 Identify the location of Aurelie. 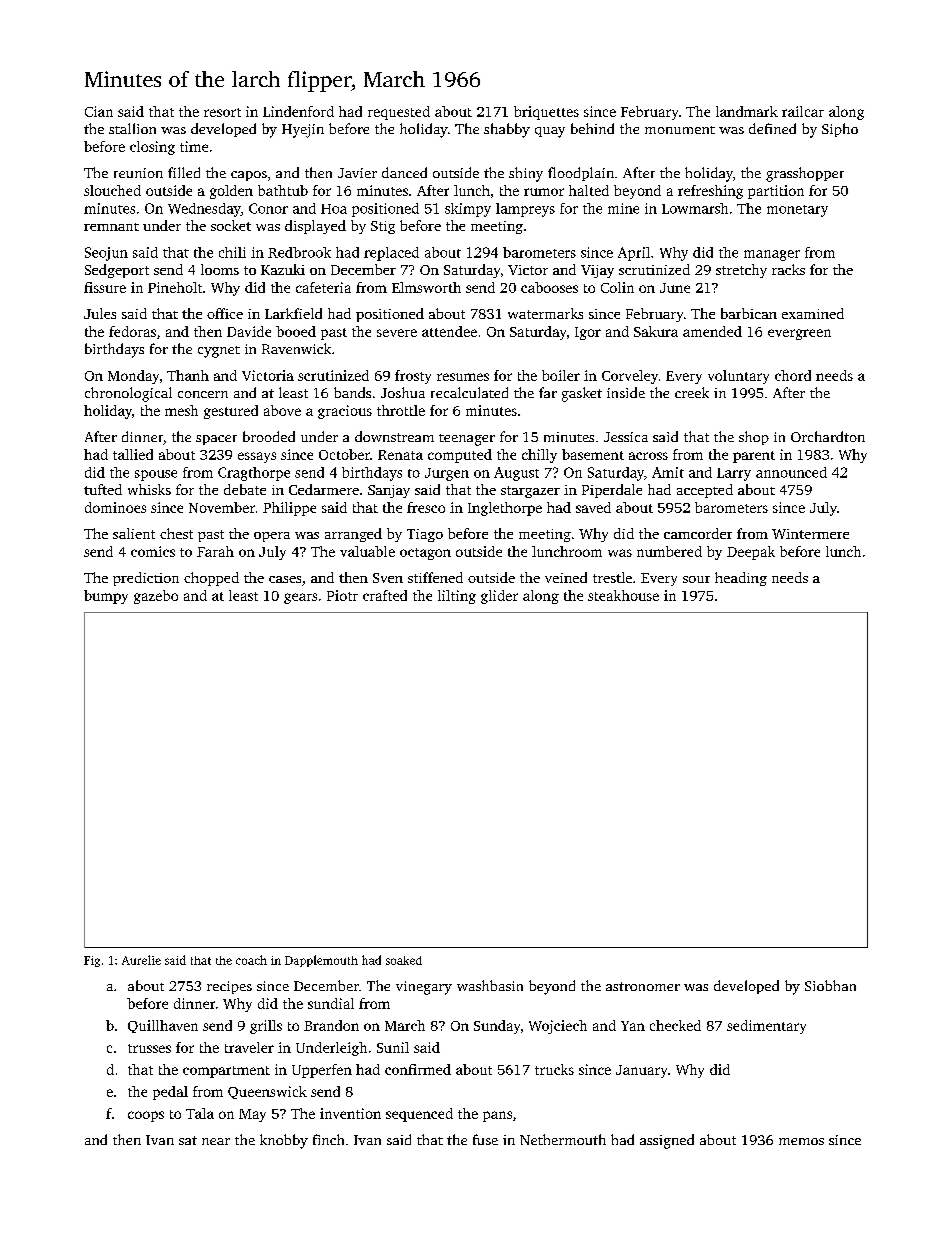
(141, 960).
